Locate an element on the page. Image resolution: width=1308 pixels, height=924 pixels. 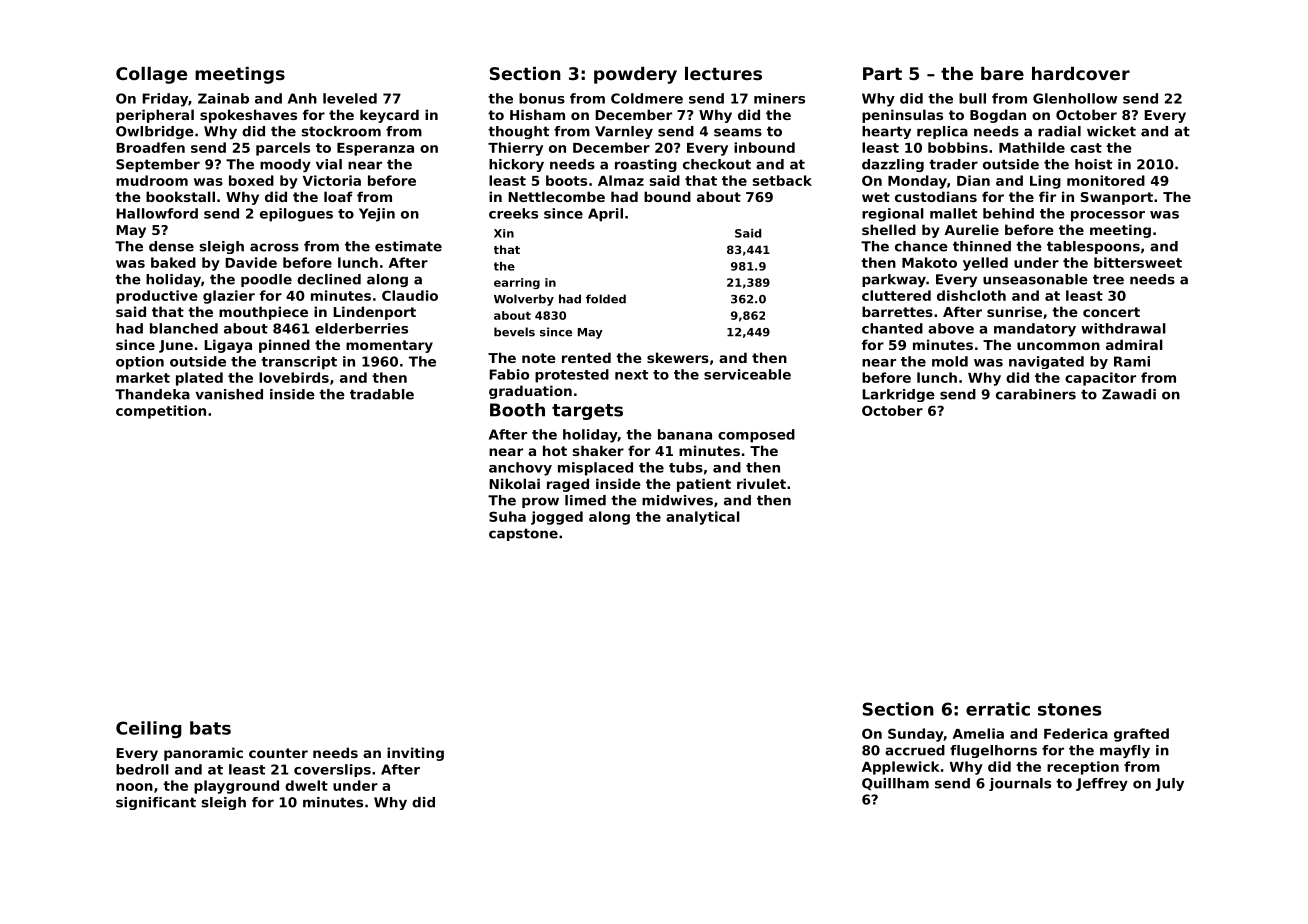
Mathilde is located at coordinates (1032, 147).
